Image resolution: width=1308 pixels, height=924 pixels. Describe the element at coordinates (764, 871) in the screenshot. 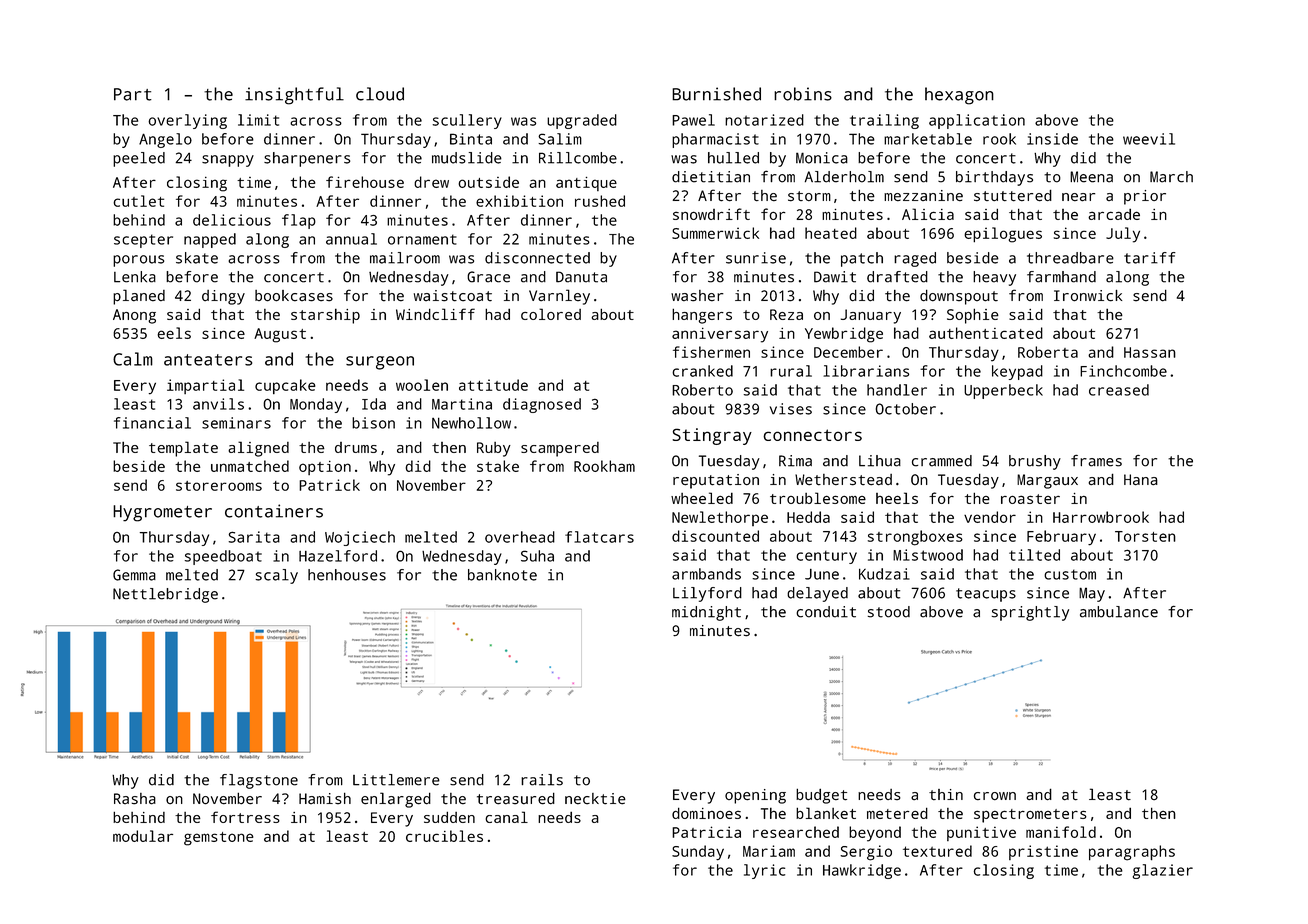

I see `lyric` at that location.
